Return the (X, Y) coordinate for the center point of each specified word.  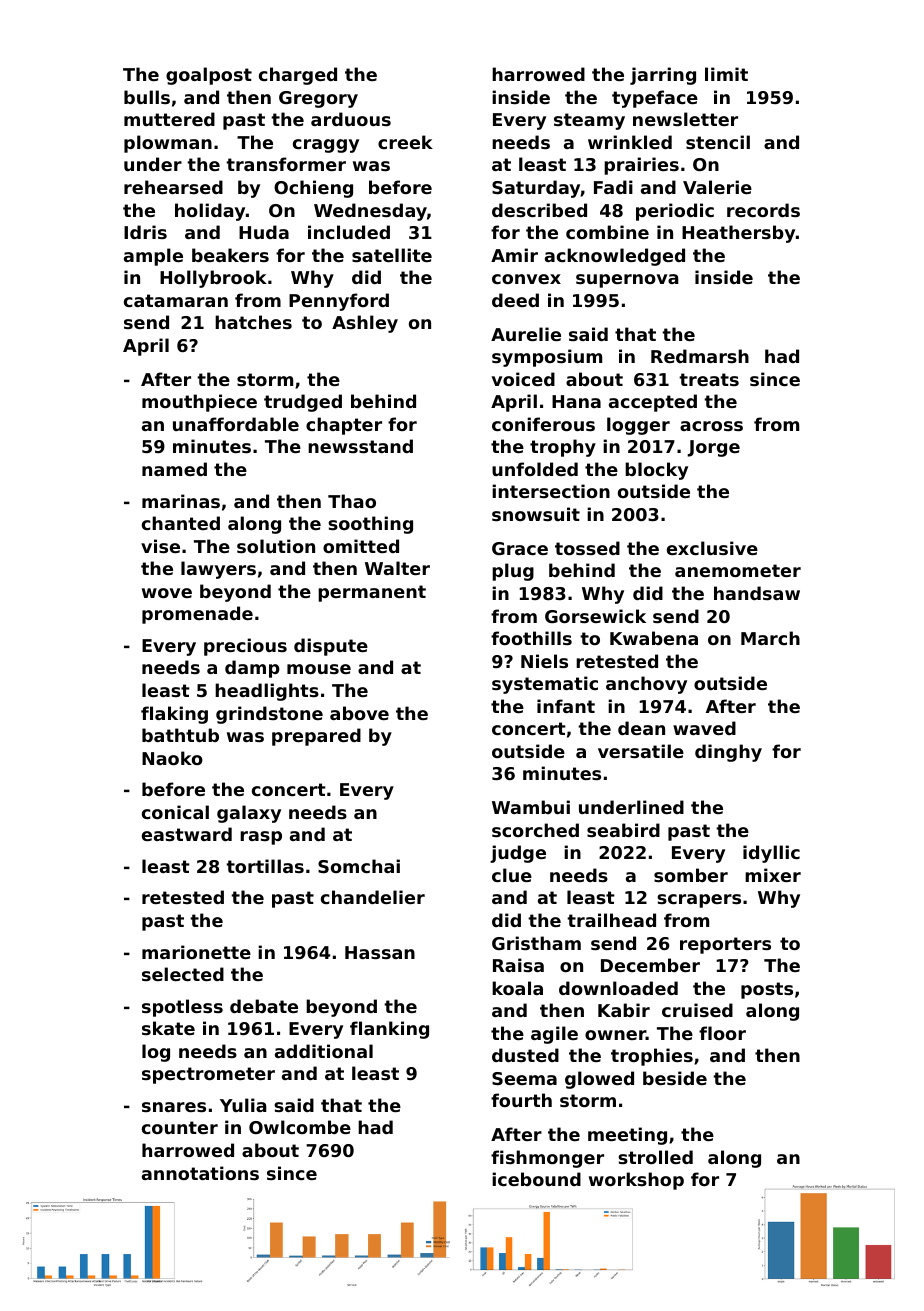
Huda (264, 232)
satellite (392, 255)
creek (405, 142)
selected (183, 974)
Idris (145, 232)
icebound (536, 1179)
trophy (563, 448)
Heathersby (738, 234)
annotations (200, 1173)
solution (276, 546)
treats (709, 379)
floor (722, 1033)
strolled (655, 1157)
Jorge (713, 448)
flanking (389, 1030)
